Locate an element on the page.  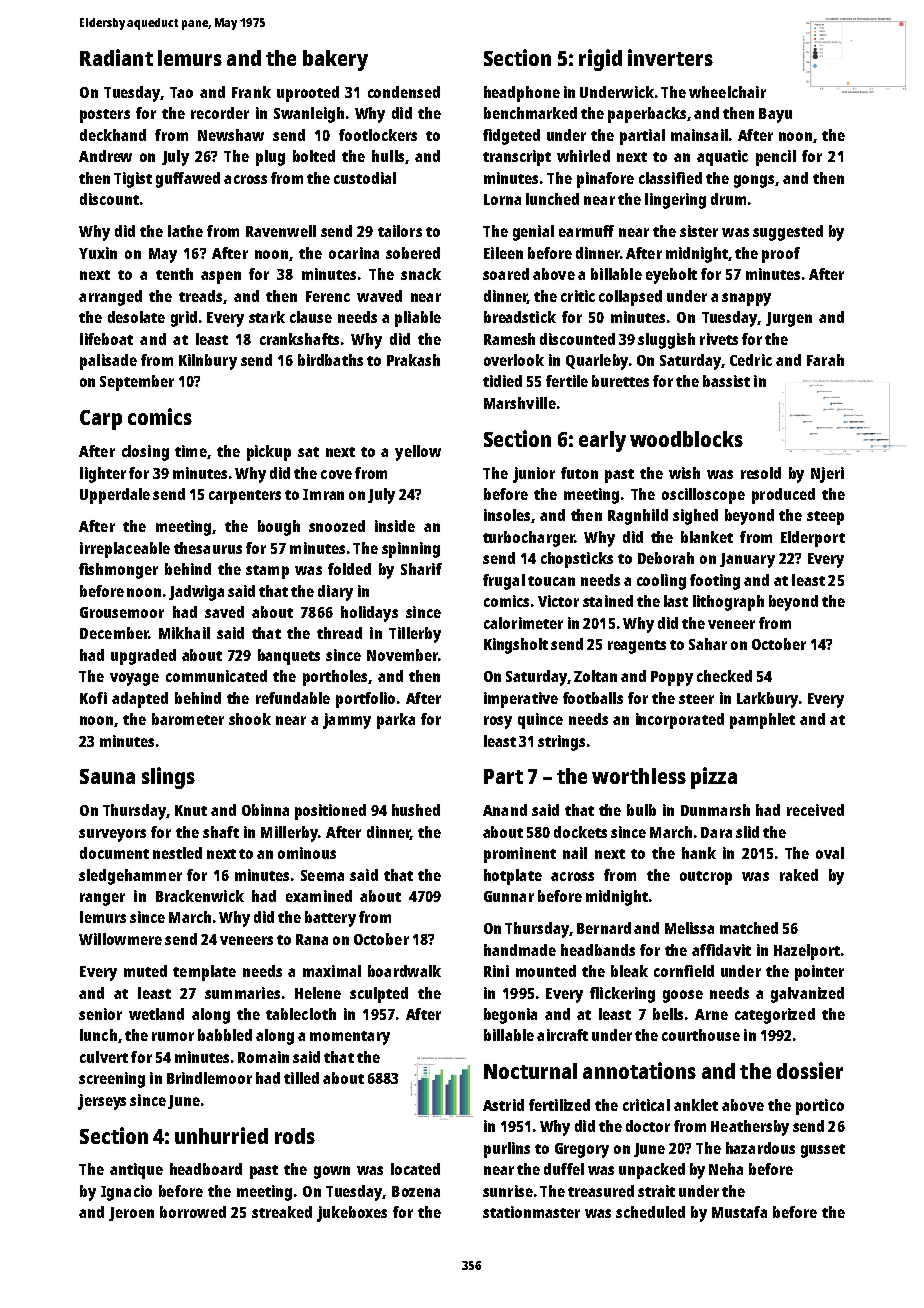
junior is located at coordinates (534, 475).
